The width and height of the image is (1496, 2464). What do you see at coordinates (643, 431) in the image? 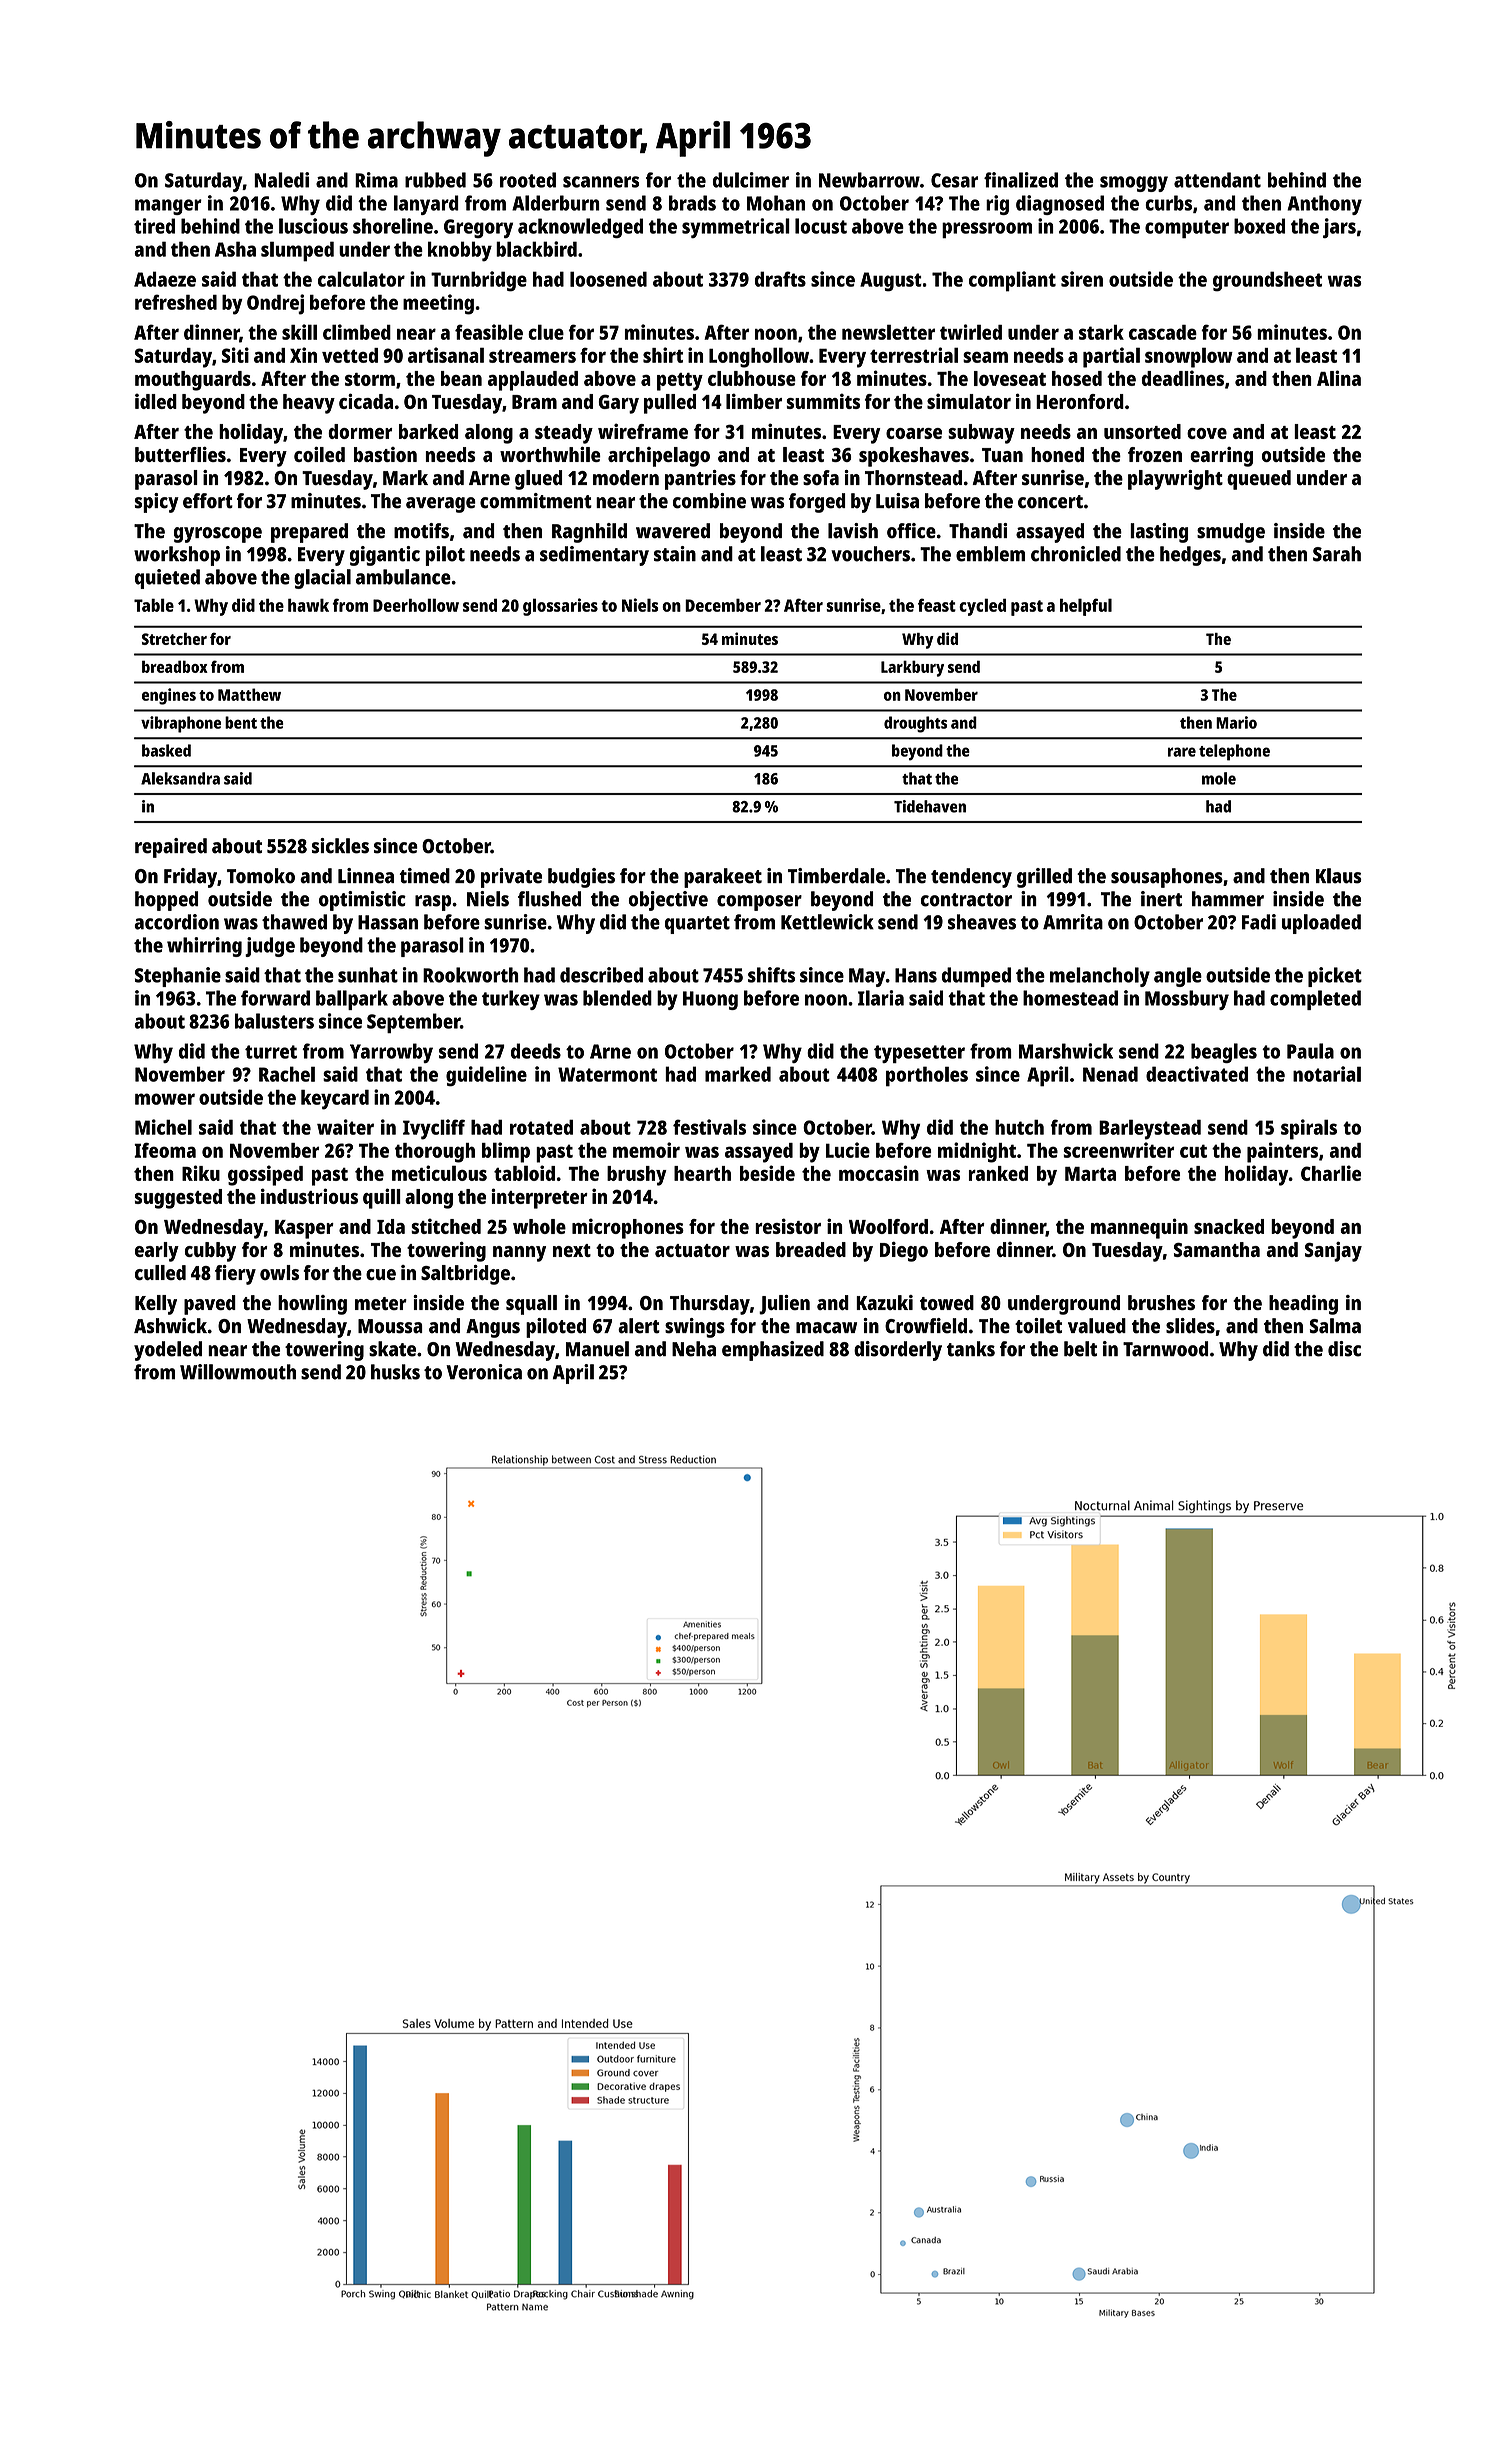
I see `wireframe` at bounding box center [643, 431].
